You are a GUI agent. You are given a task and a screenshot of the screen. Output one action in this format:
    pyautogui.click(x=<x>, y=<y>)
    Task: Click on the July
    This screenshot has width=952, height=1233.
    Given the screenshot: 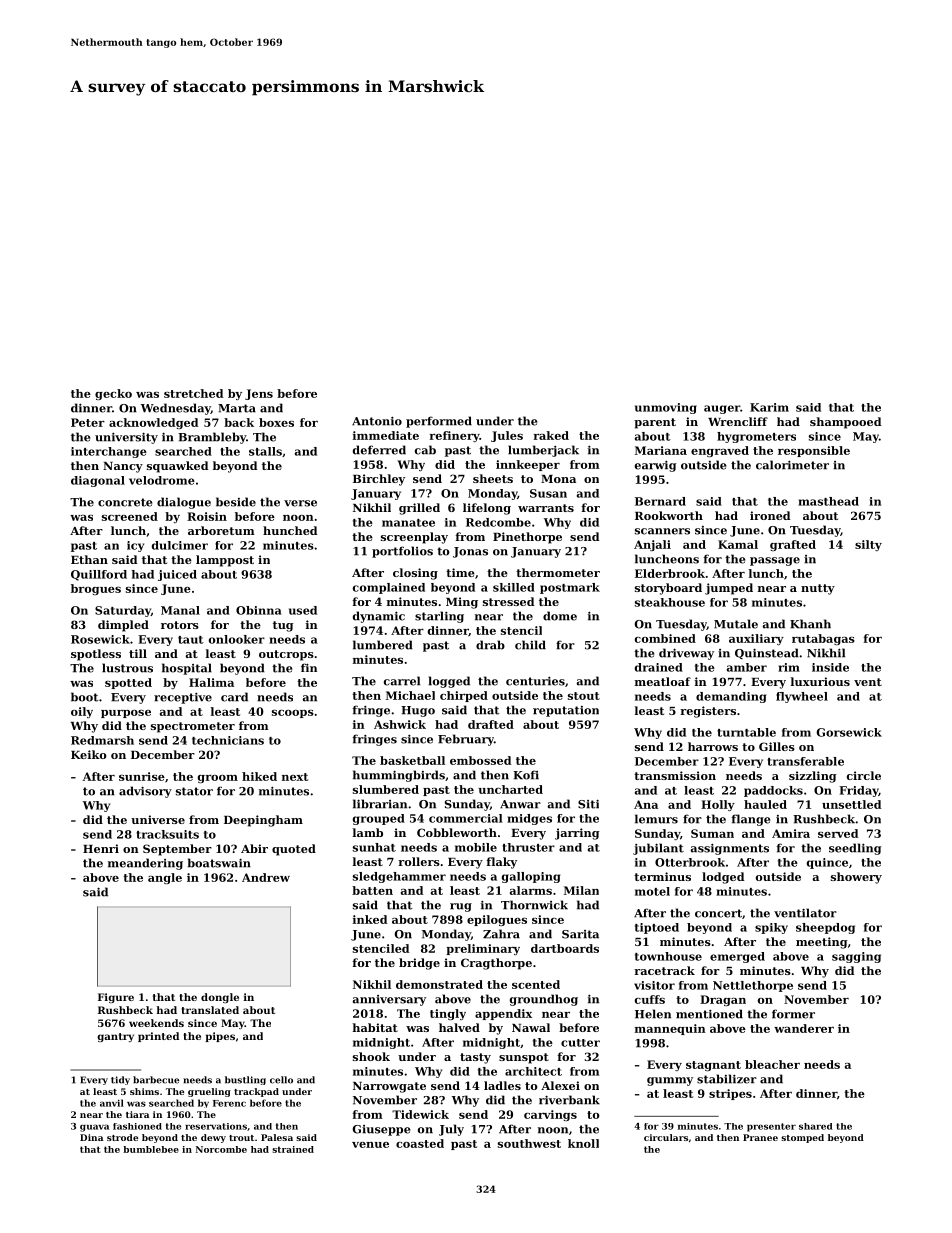 What is the action you would take?
    pyautogui.click(x=451, y=1130)
